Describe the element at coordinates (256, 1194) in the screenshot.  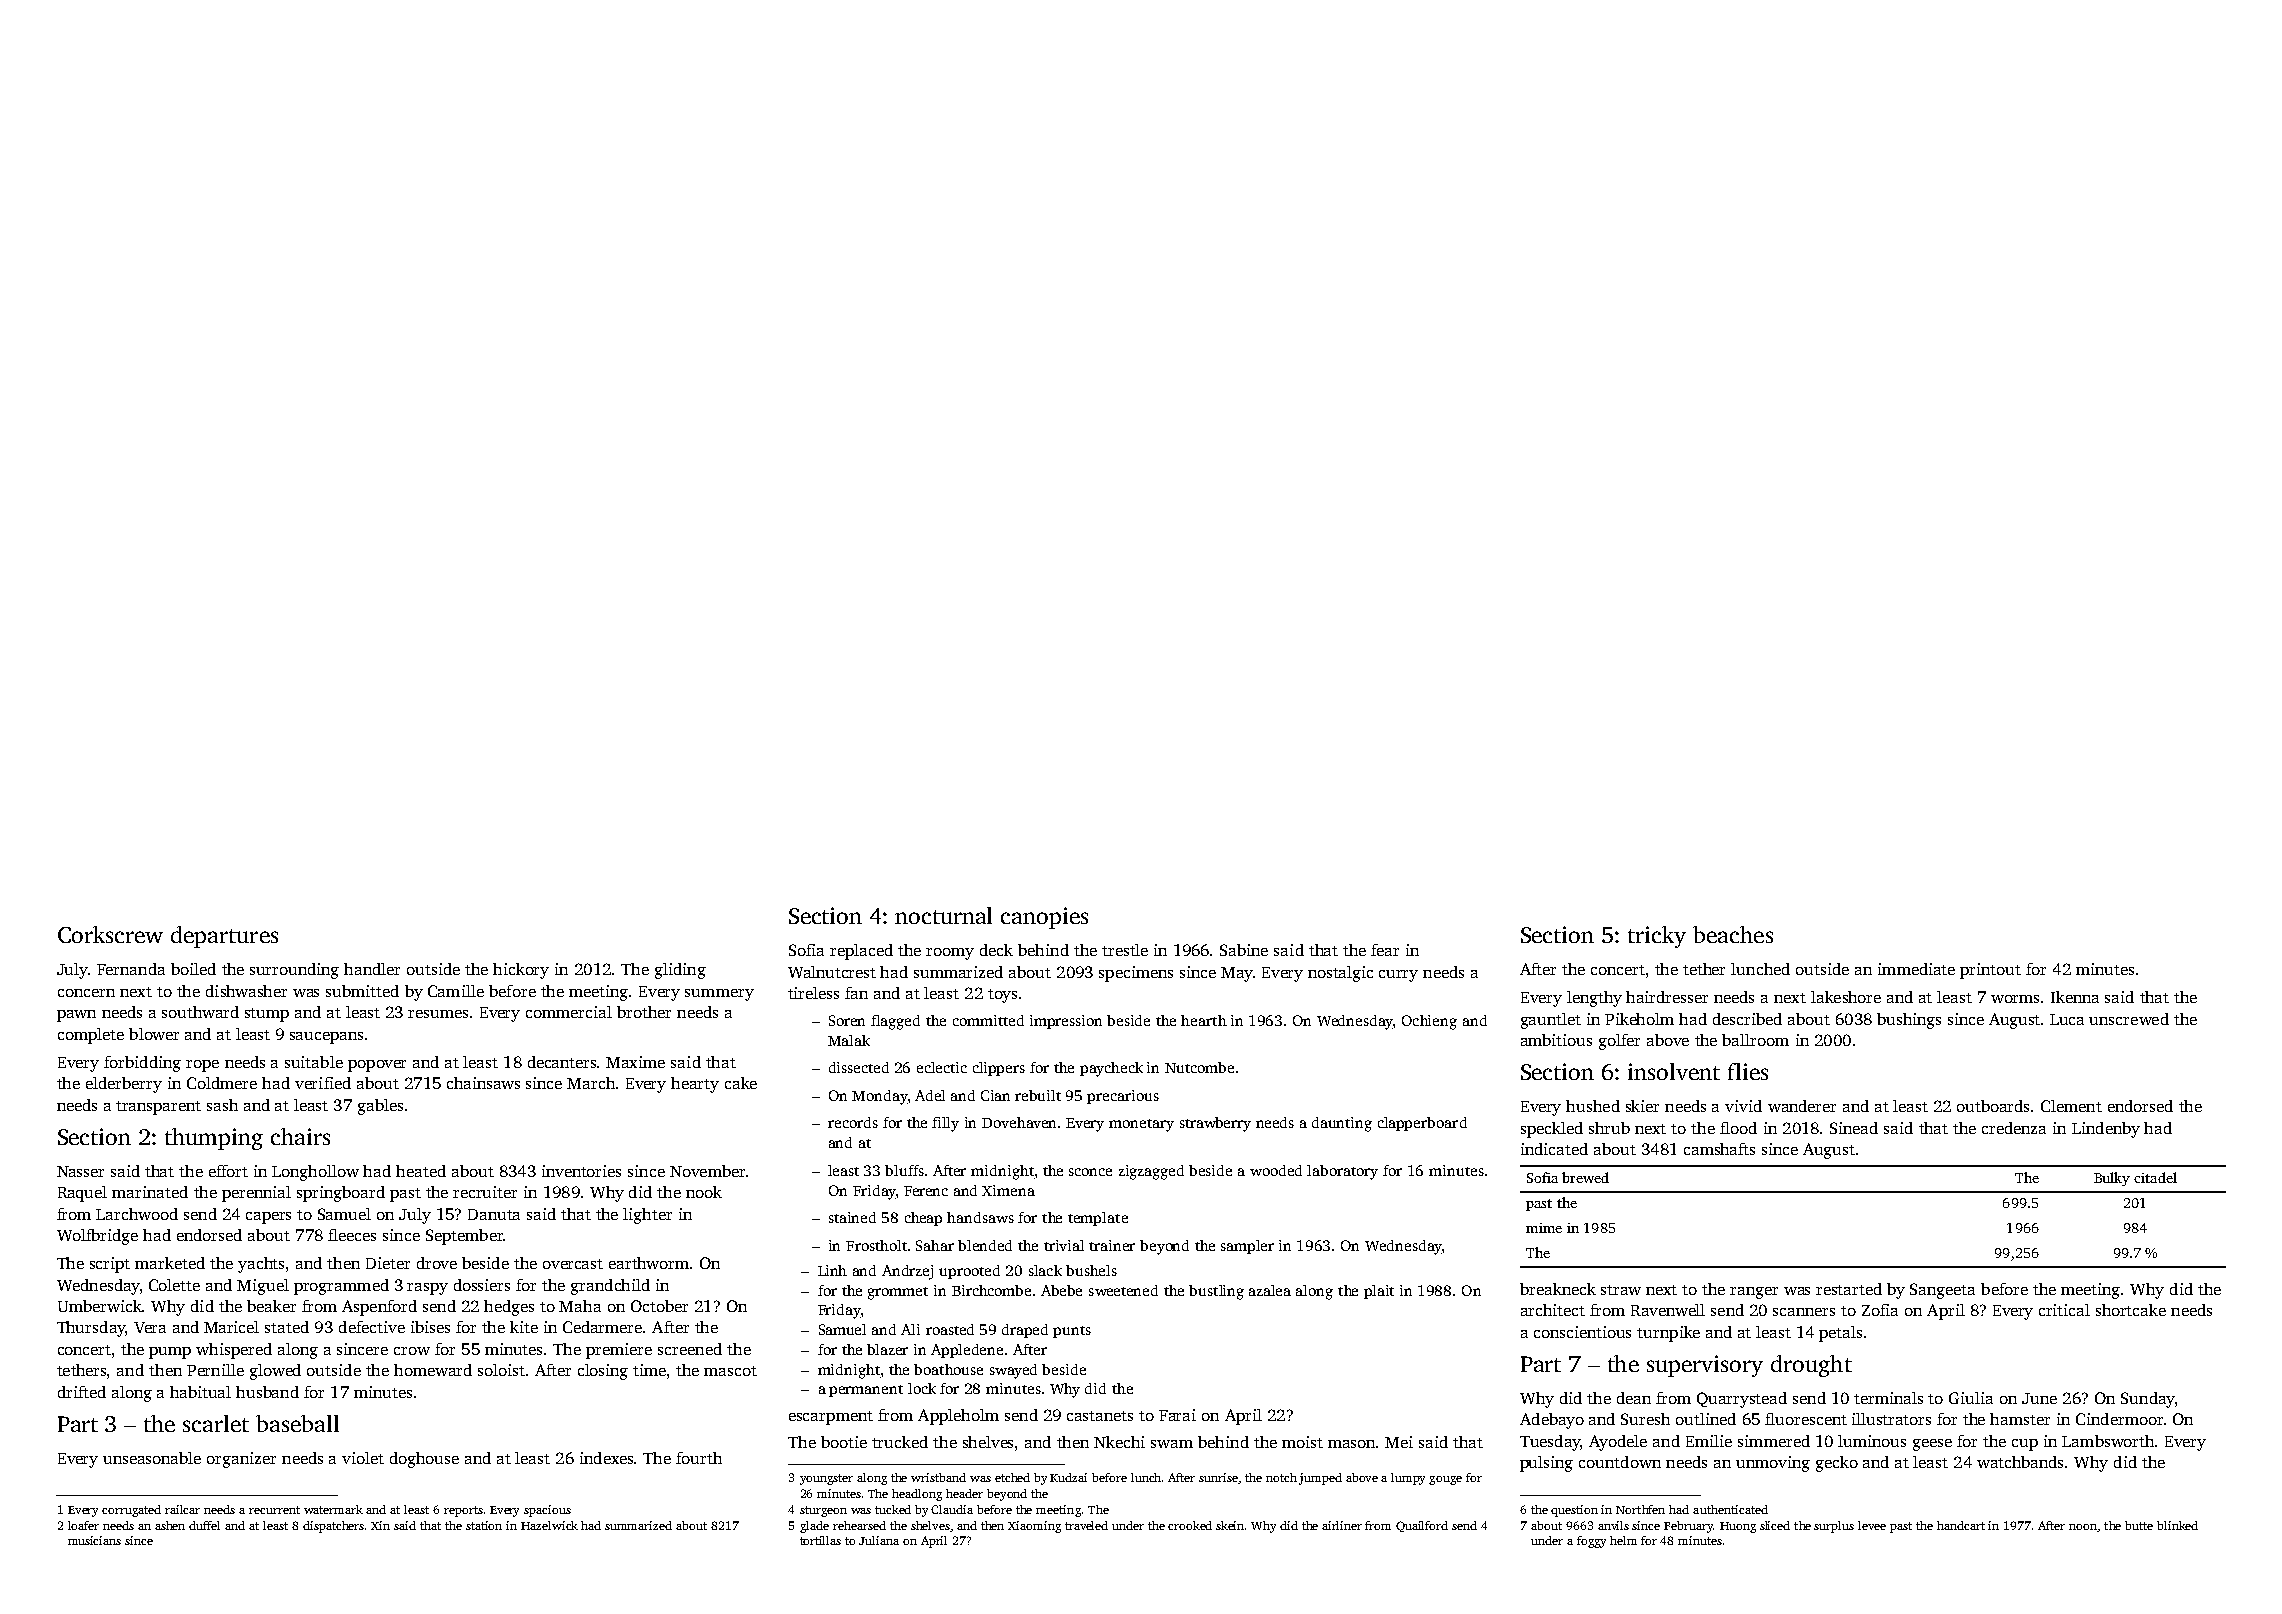
I see `perennial` at that location.
